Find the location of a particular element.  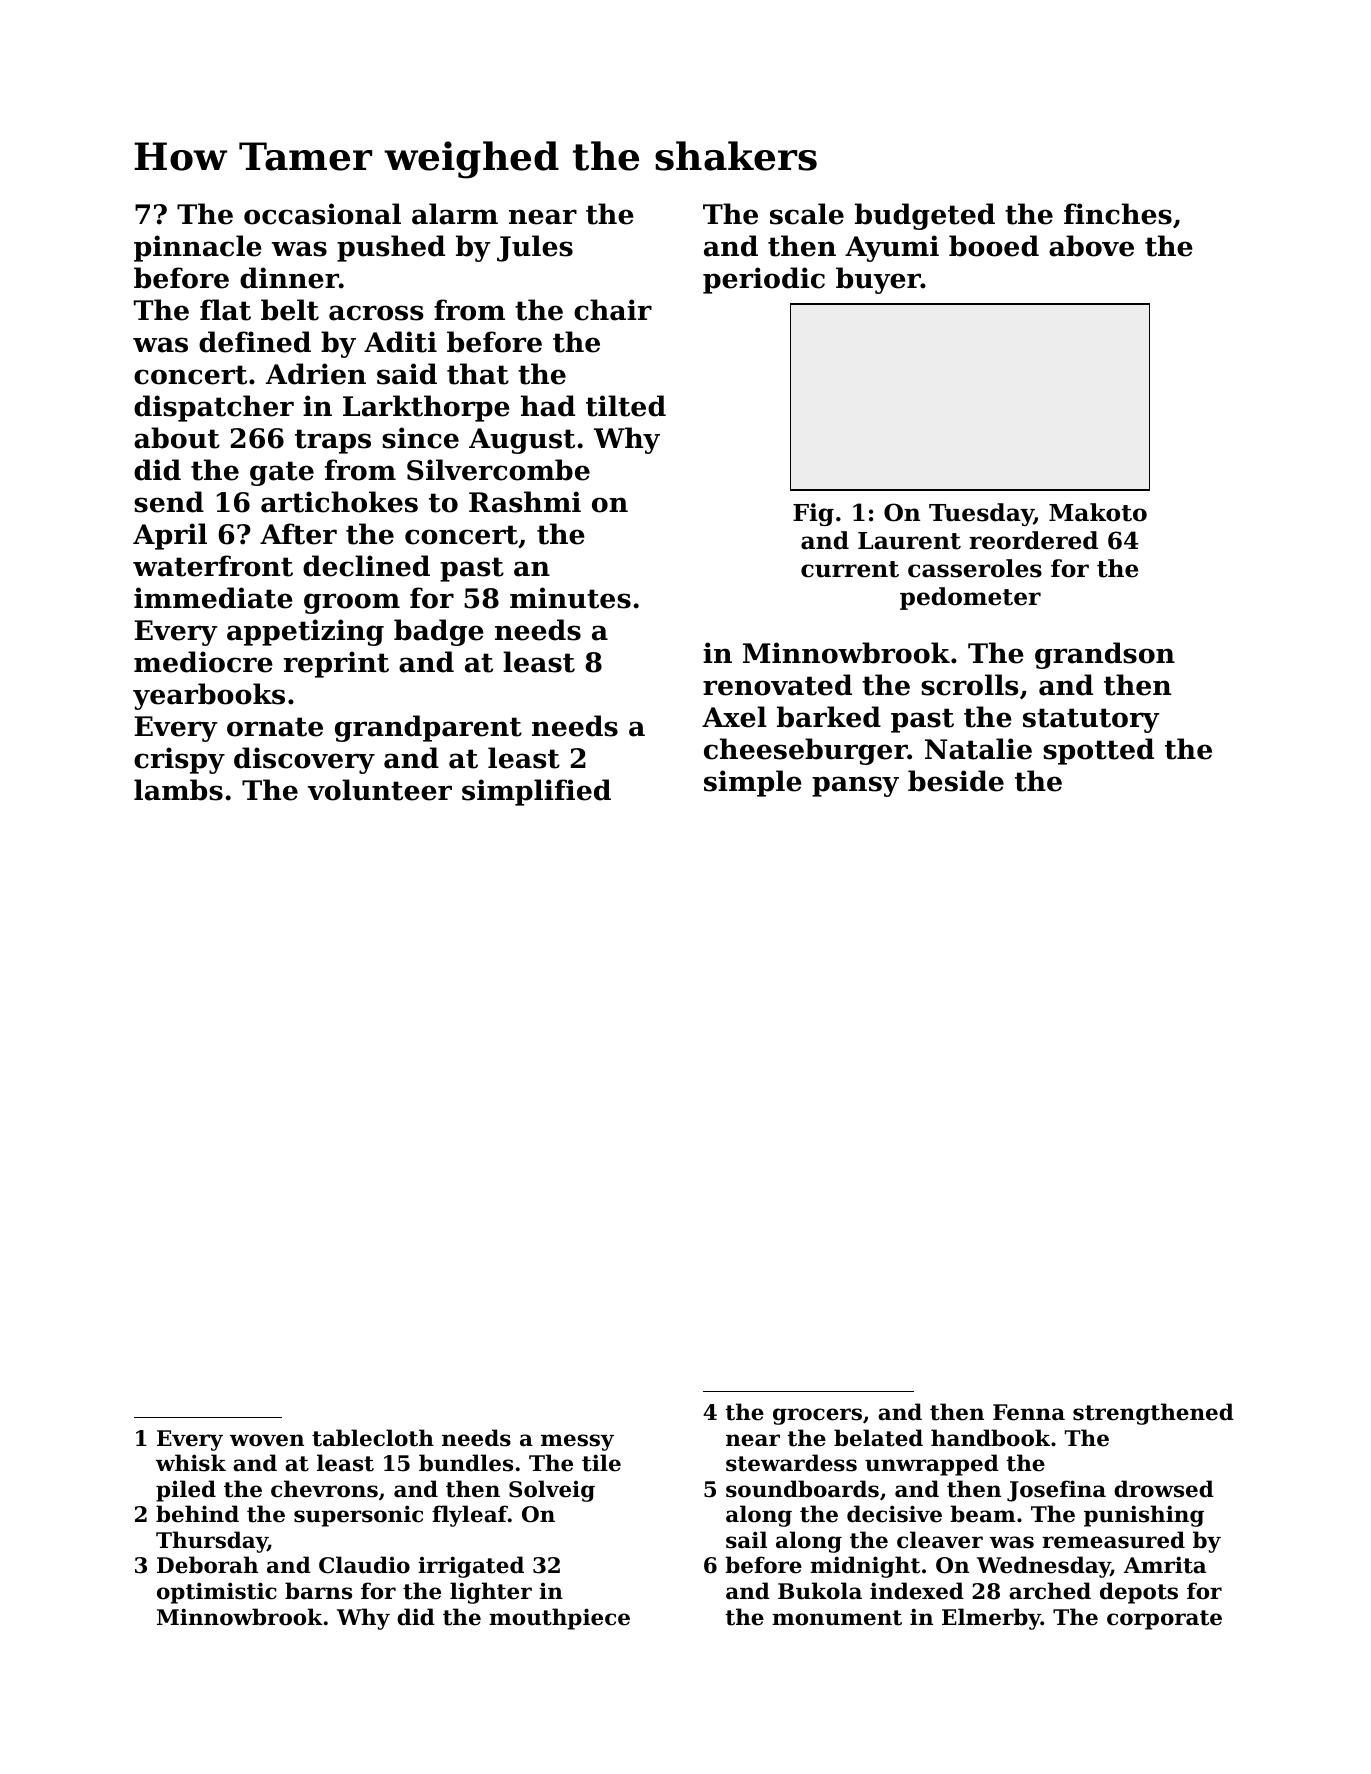

current is located at coordinates (850, 569).
